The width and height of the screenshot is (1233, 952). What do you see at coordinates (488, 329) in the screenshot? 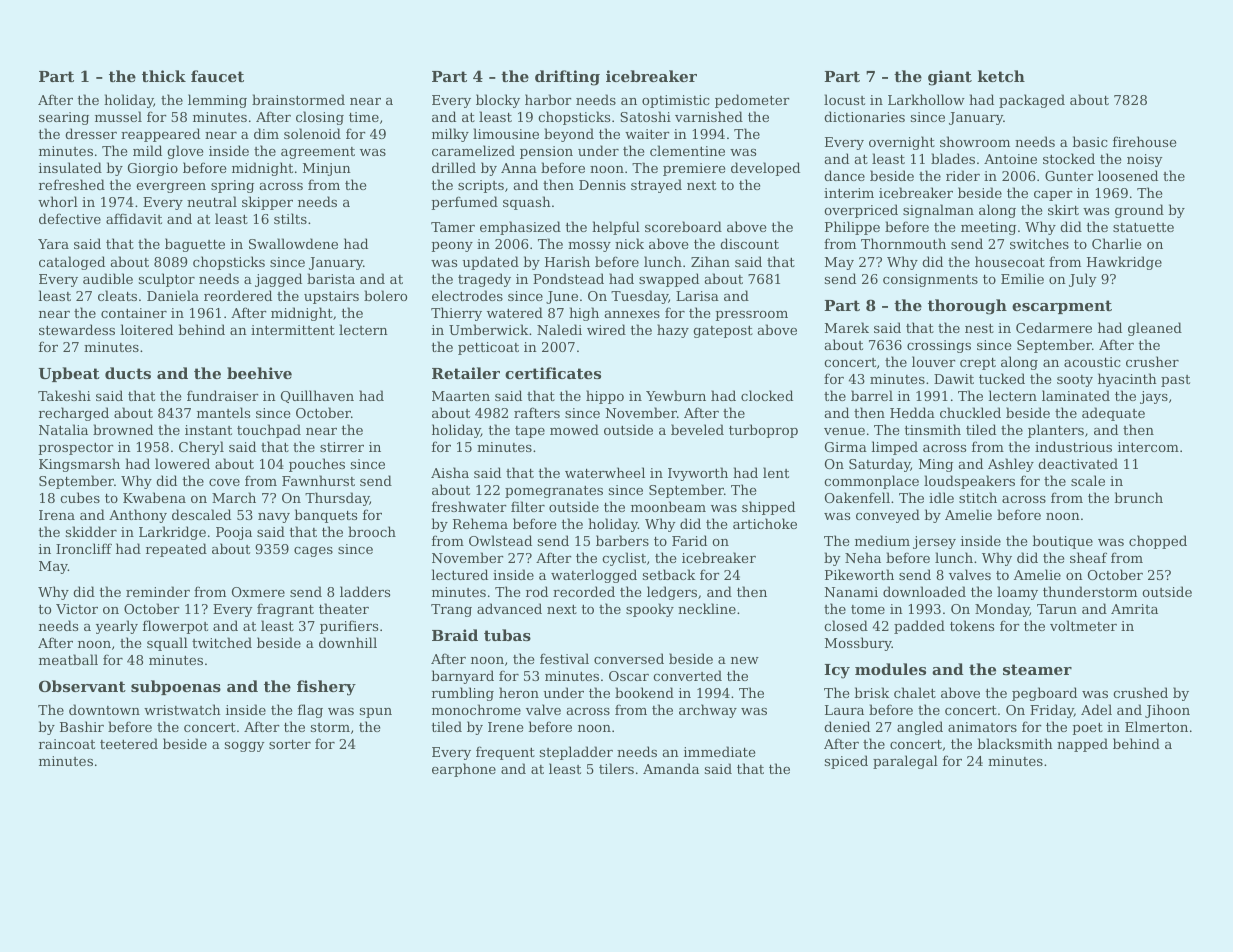
I see `Umberwick` at bounding box center [488, 329].
